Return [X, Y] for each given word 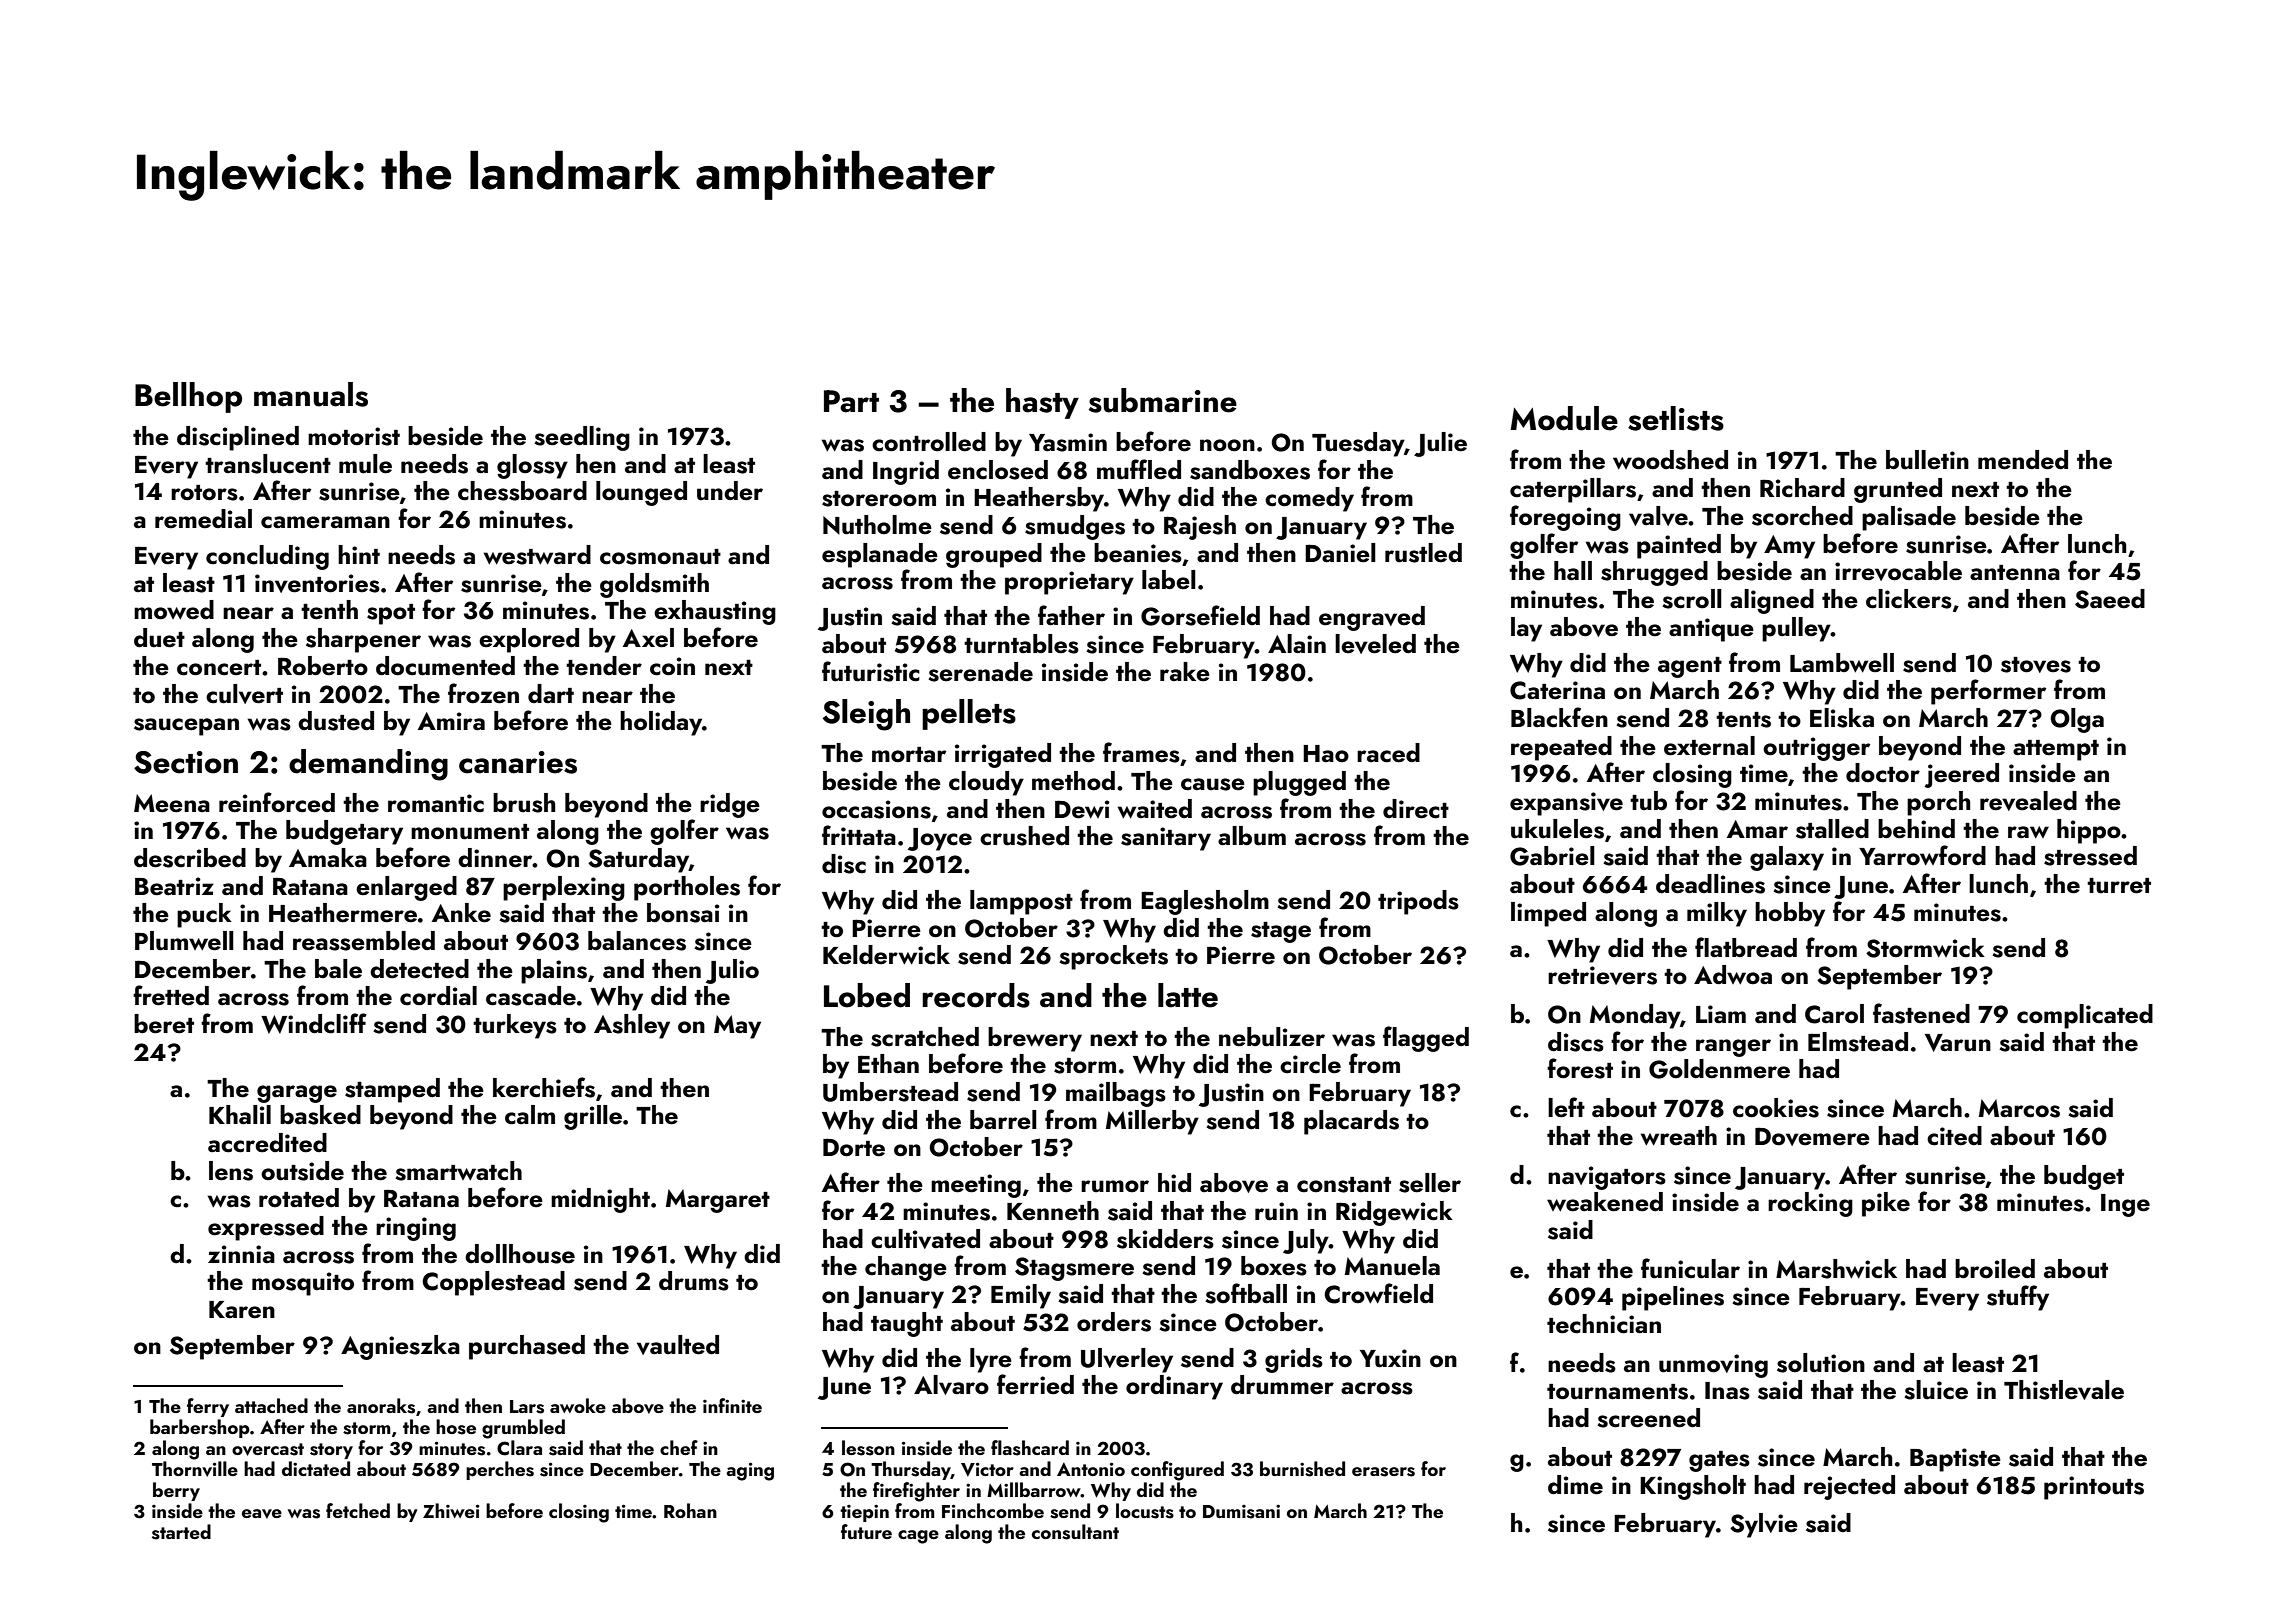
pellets [969, 714]
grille [593, 1117]
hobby [1790, 914]
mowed [174, 610]
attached [271, 1405]
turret [2119, 886]
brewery [1035, 1039]
